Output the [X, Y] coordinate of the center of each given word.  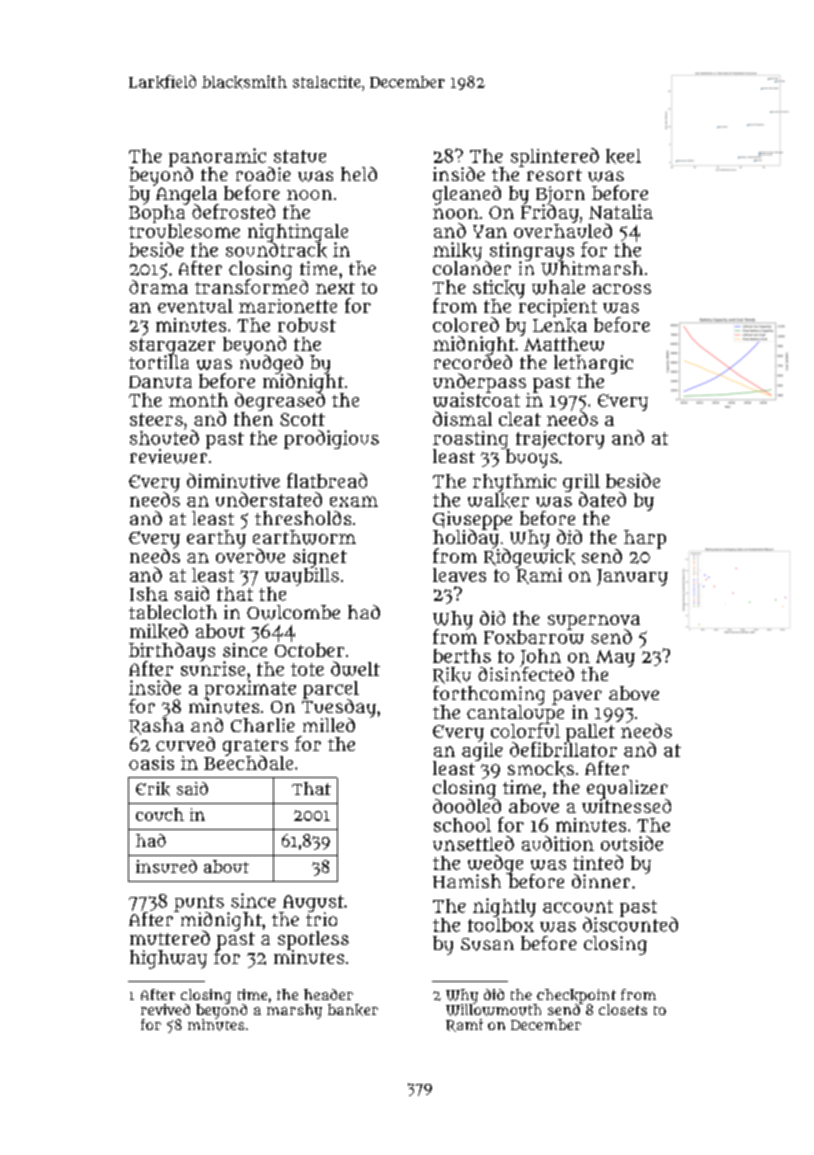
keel [623, 156]
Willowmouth [493, 1010]
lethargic [593, 364]
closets [623, 1009]
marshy [294, 1011]
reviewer [168, 456]
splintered [555, 157]
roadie [263, 174]
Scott [302, 419]
